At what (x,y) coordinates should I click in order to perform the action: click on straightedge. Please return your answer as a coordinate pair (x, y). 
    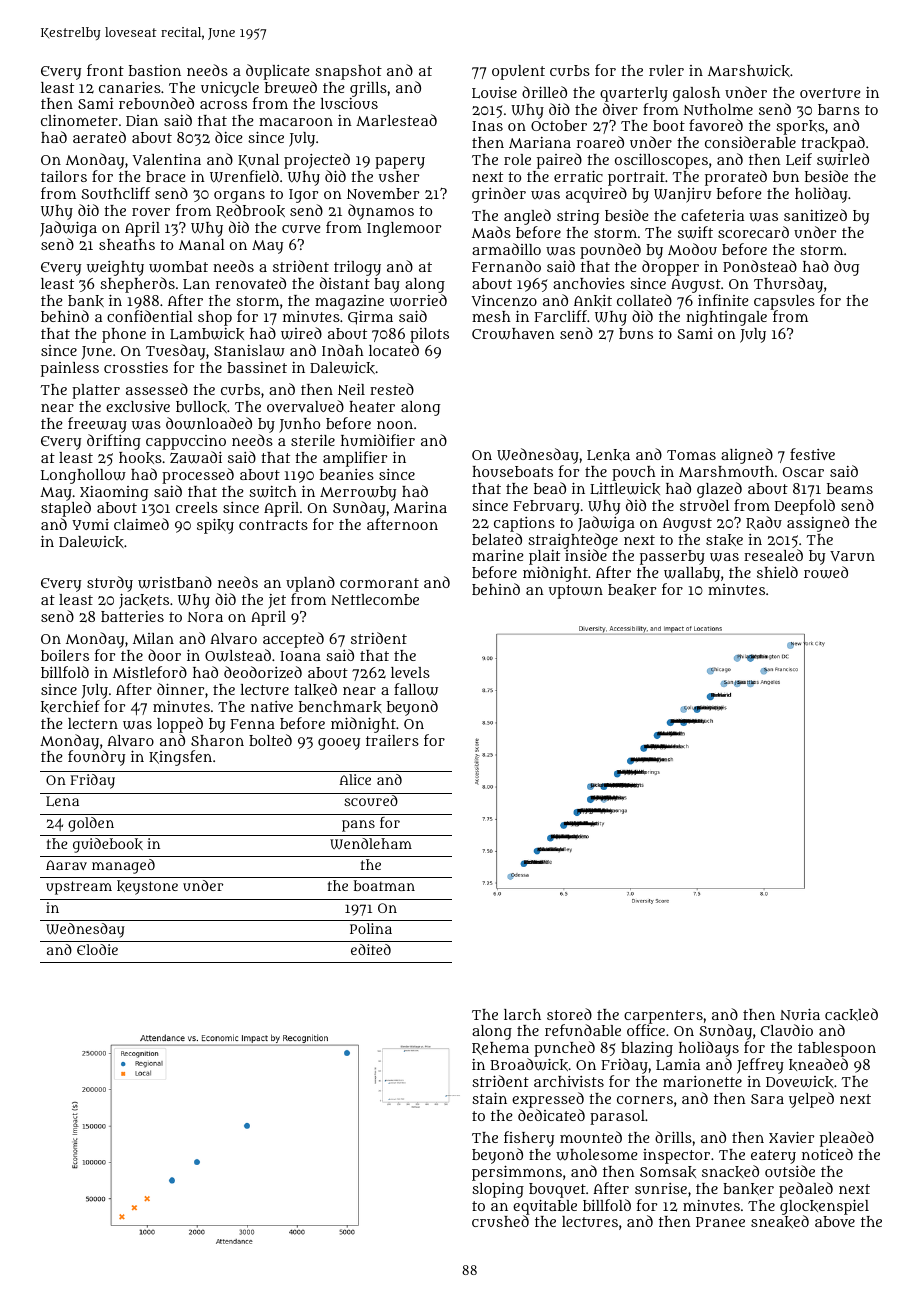
    Looking at the image, I should click on (573, 541).
